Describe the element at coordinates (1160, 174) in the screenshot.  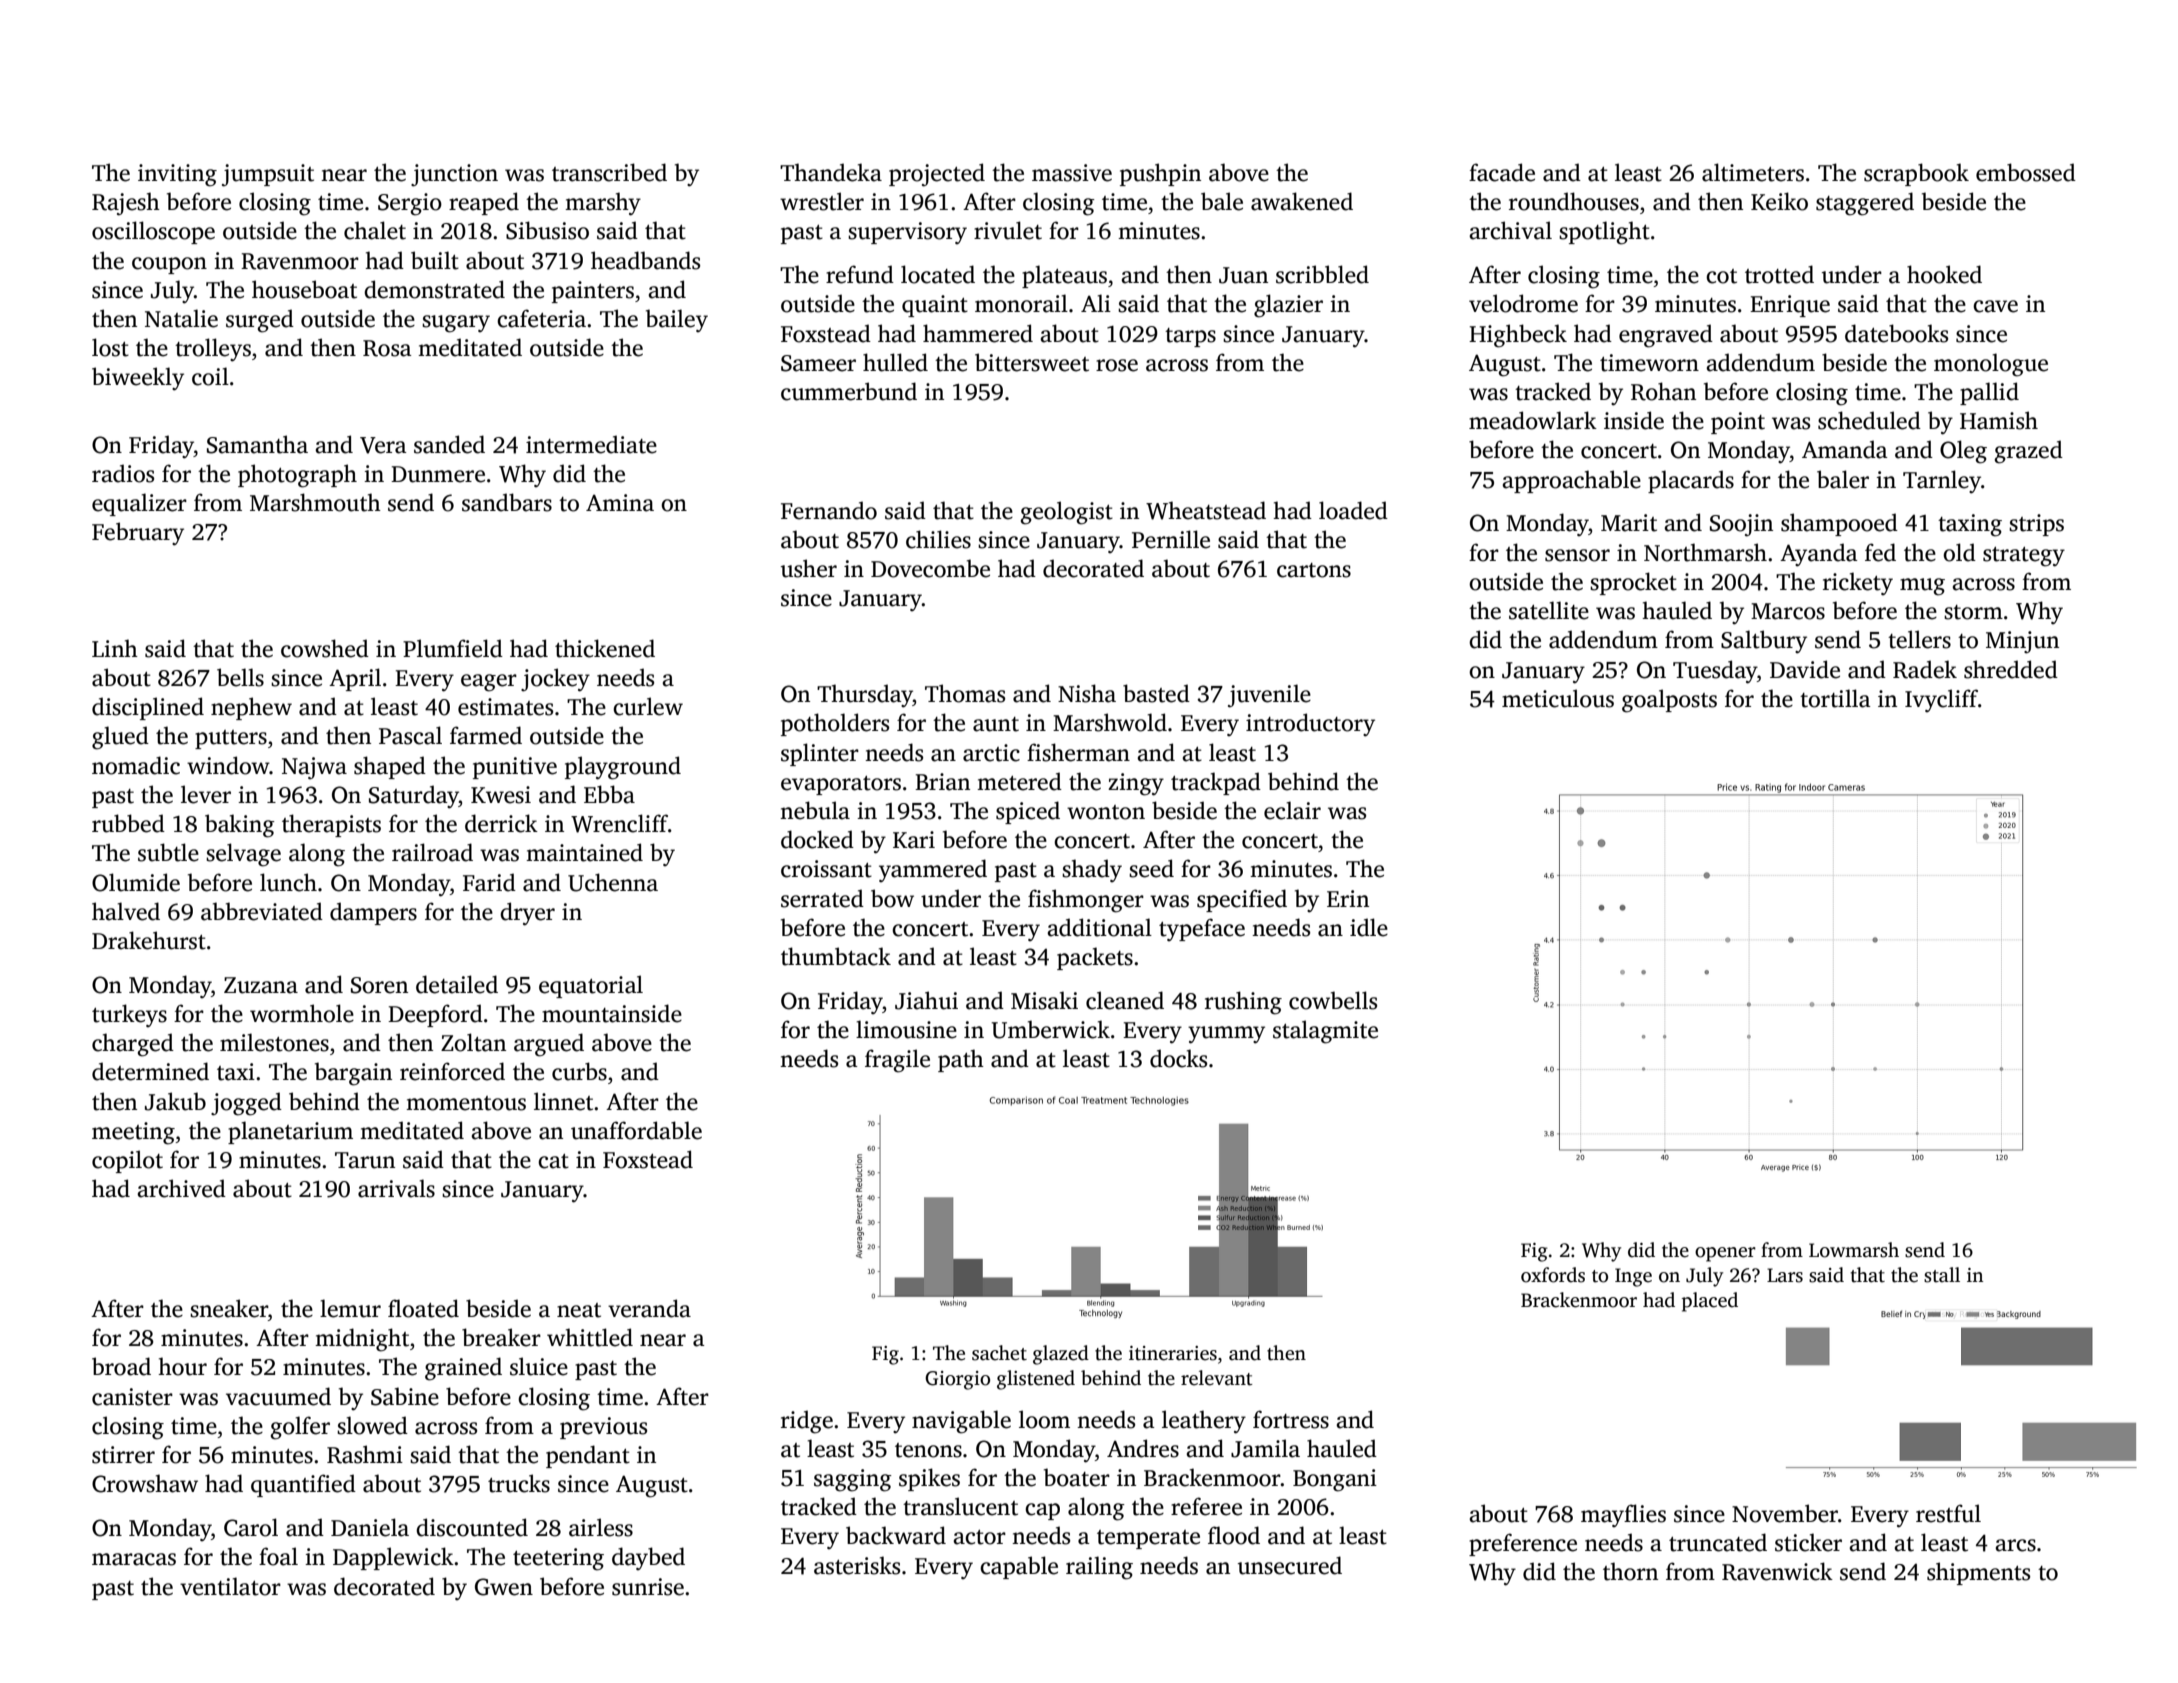
I see `pushpin` at that location.
